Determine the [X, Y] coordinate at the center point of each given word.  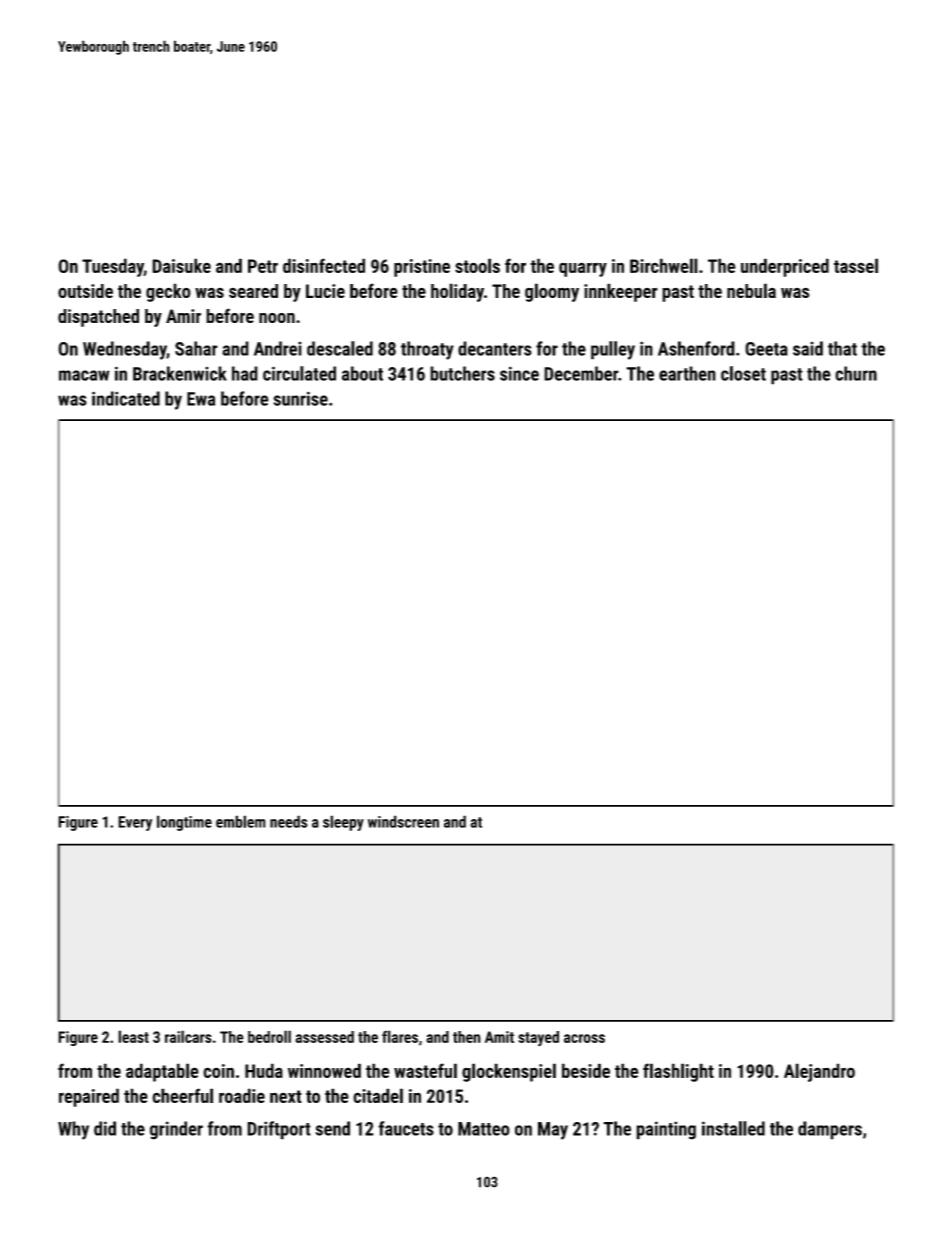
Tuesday [113, 267]
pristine [422, 268]
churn [856, 373]
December [581, 373]
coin [218, 1071]
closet [743, 373]
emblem [241, 821]
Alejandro [819, 1072]
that [842, 348]
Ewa [201, 399]
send [332, 1128]
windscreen [403, 821]
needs [289, 821]
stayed [538, 1038]
